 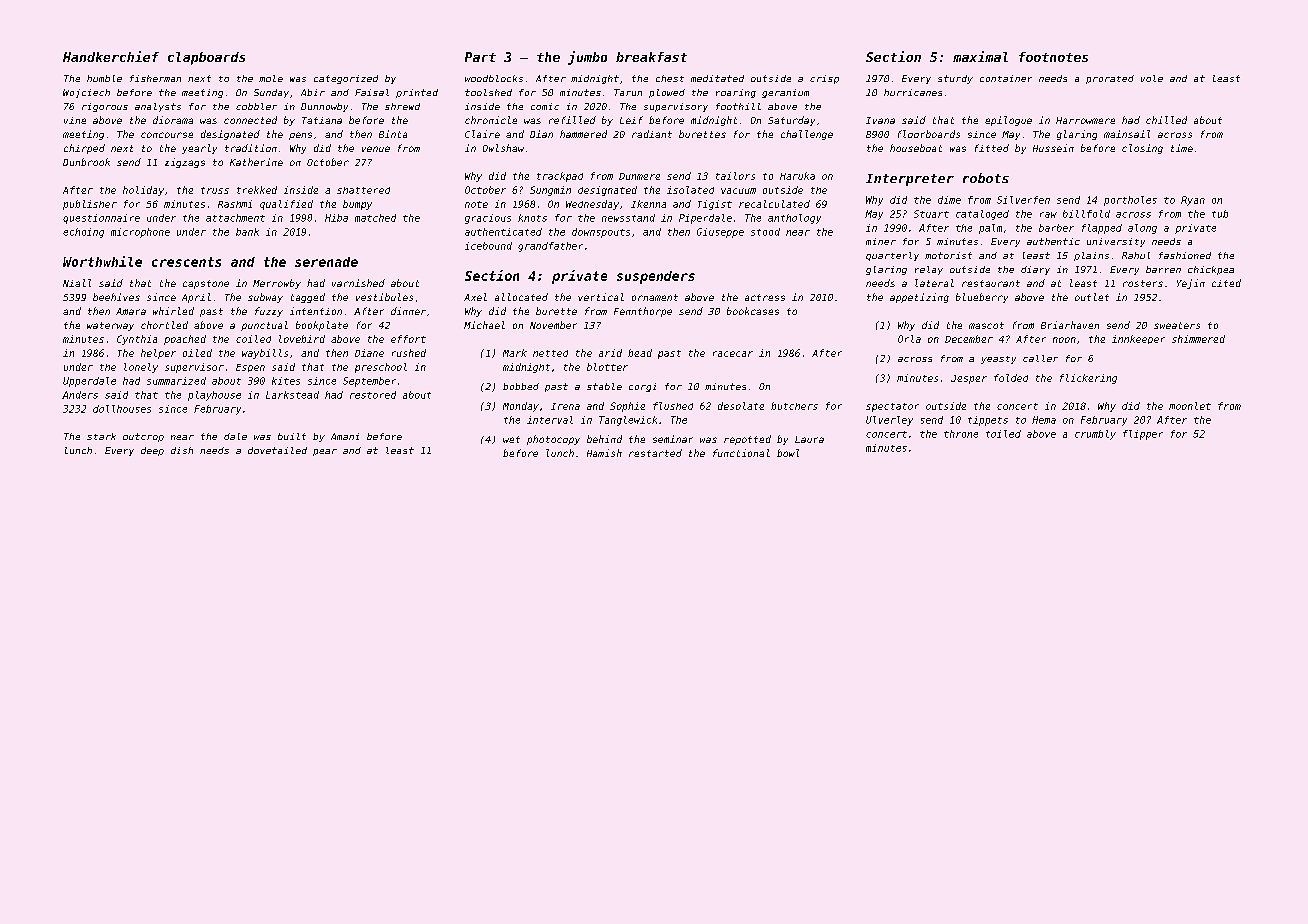 What do you see at coordinates (86, 162) in the screenshot?
I see `Dunbrook` at bounding box center [86, 162].
